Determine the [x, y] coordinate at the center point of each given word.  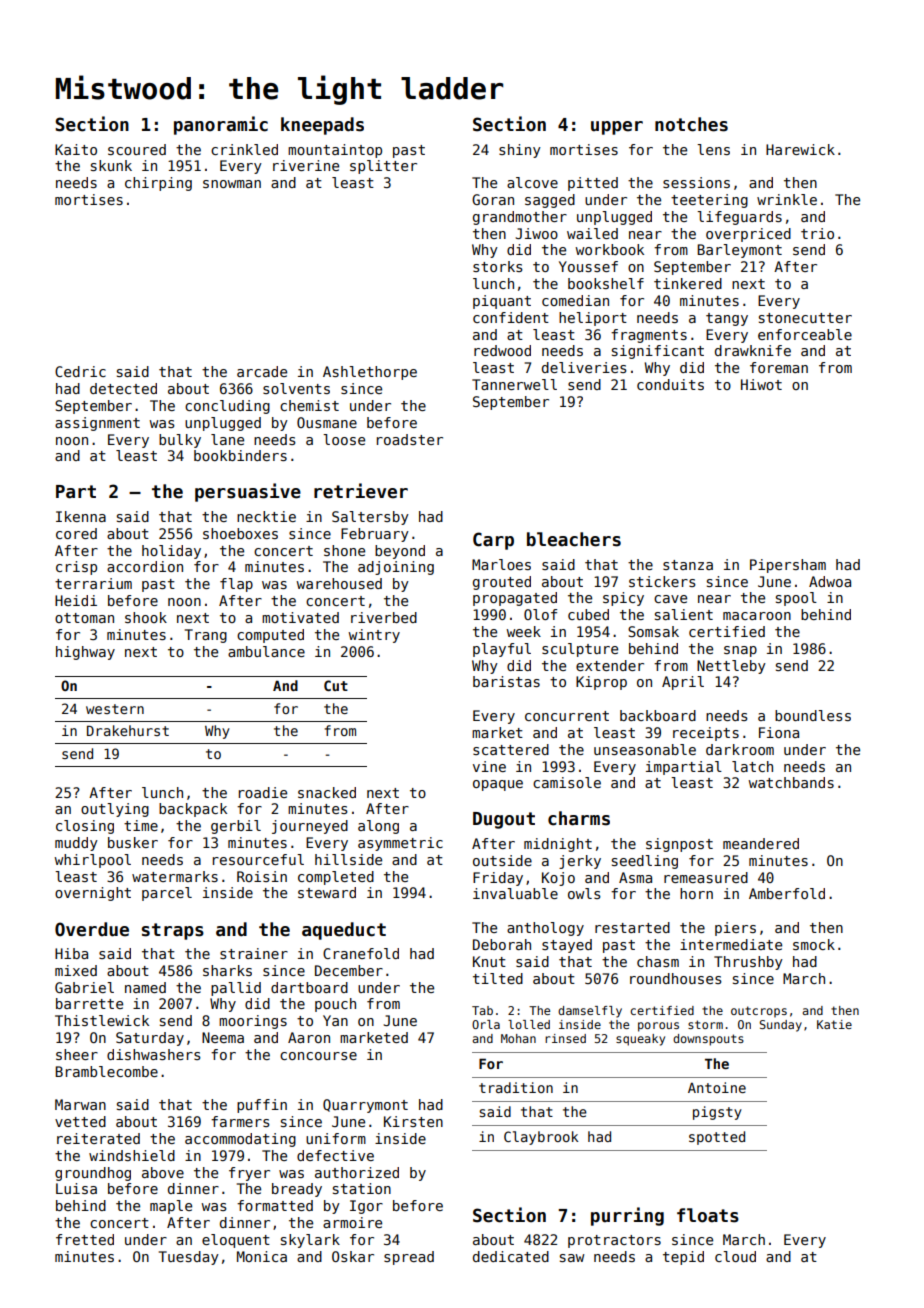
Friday [498, 879]
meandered [761, 843]
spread [409, 1258]
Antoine [717, 1087]
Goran [493, 199]
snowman [232, 184]
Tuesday [189, 1258]
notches [691, 124]
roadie [263, 792]
